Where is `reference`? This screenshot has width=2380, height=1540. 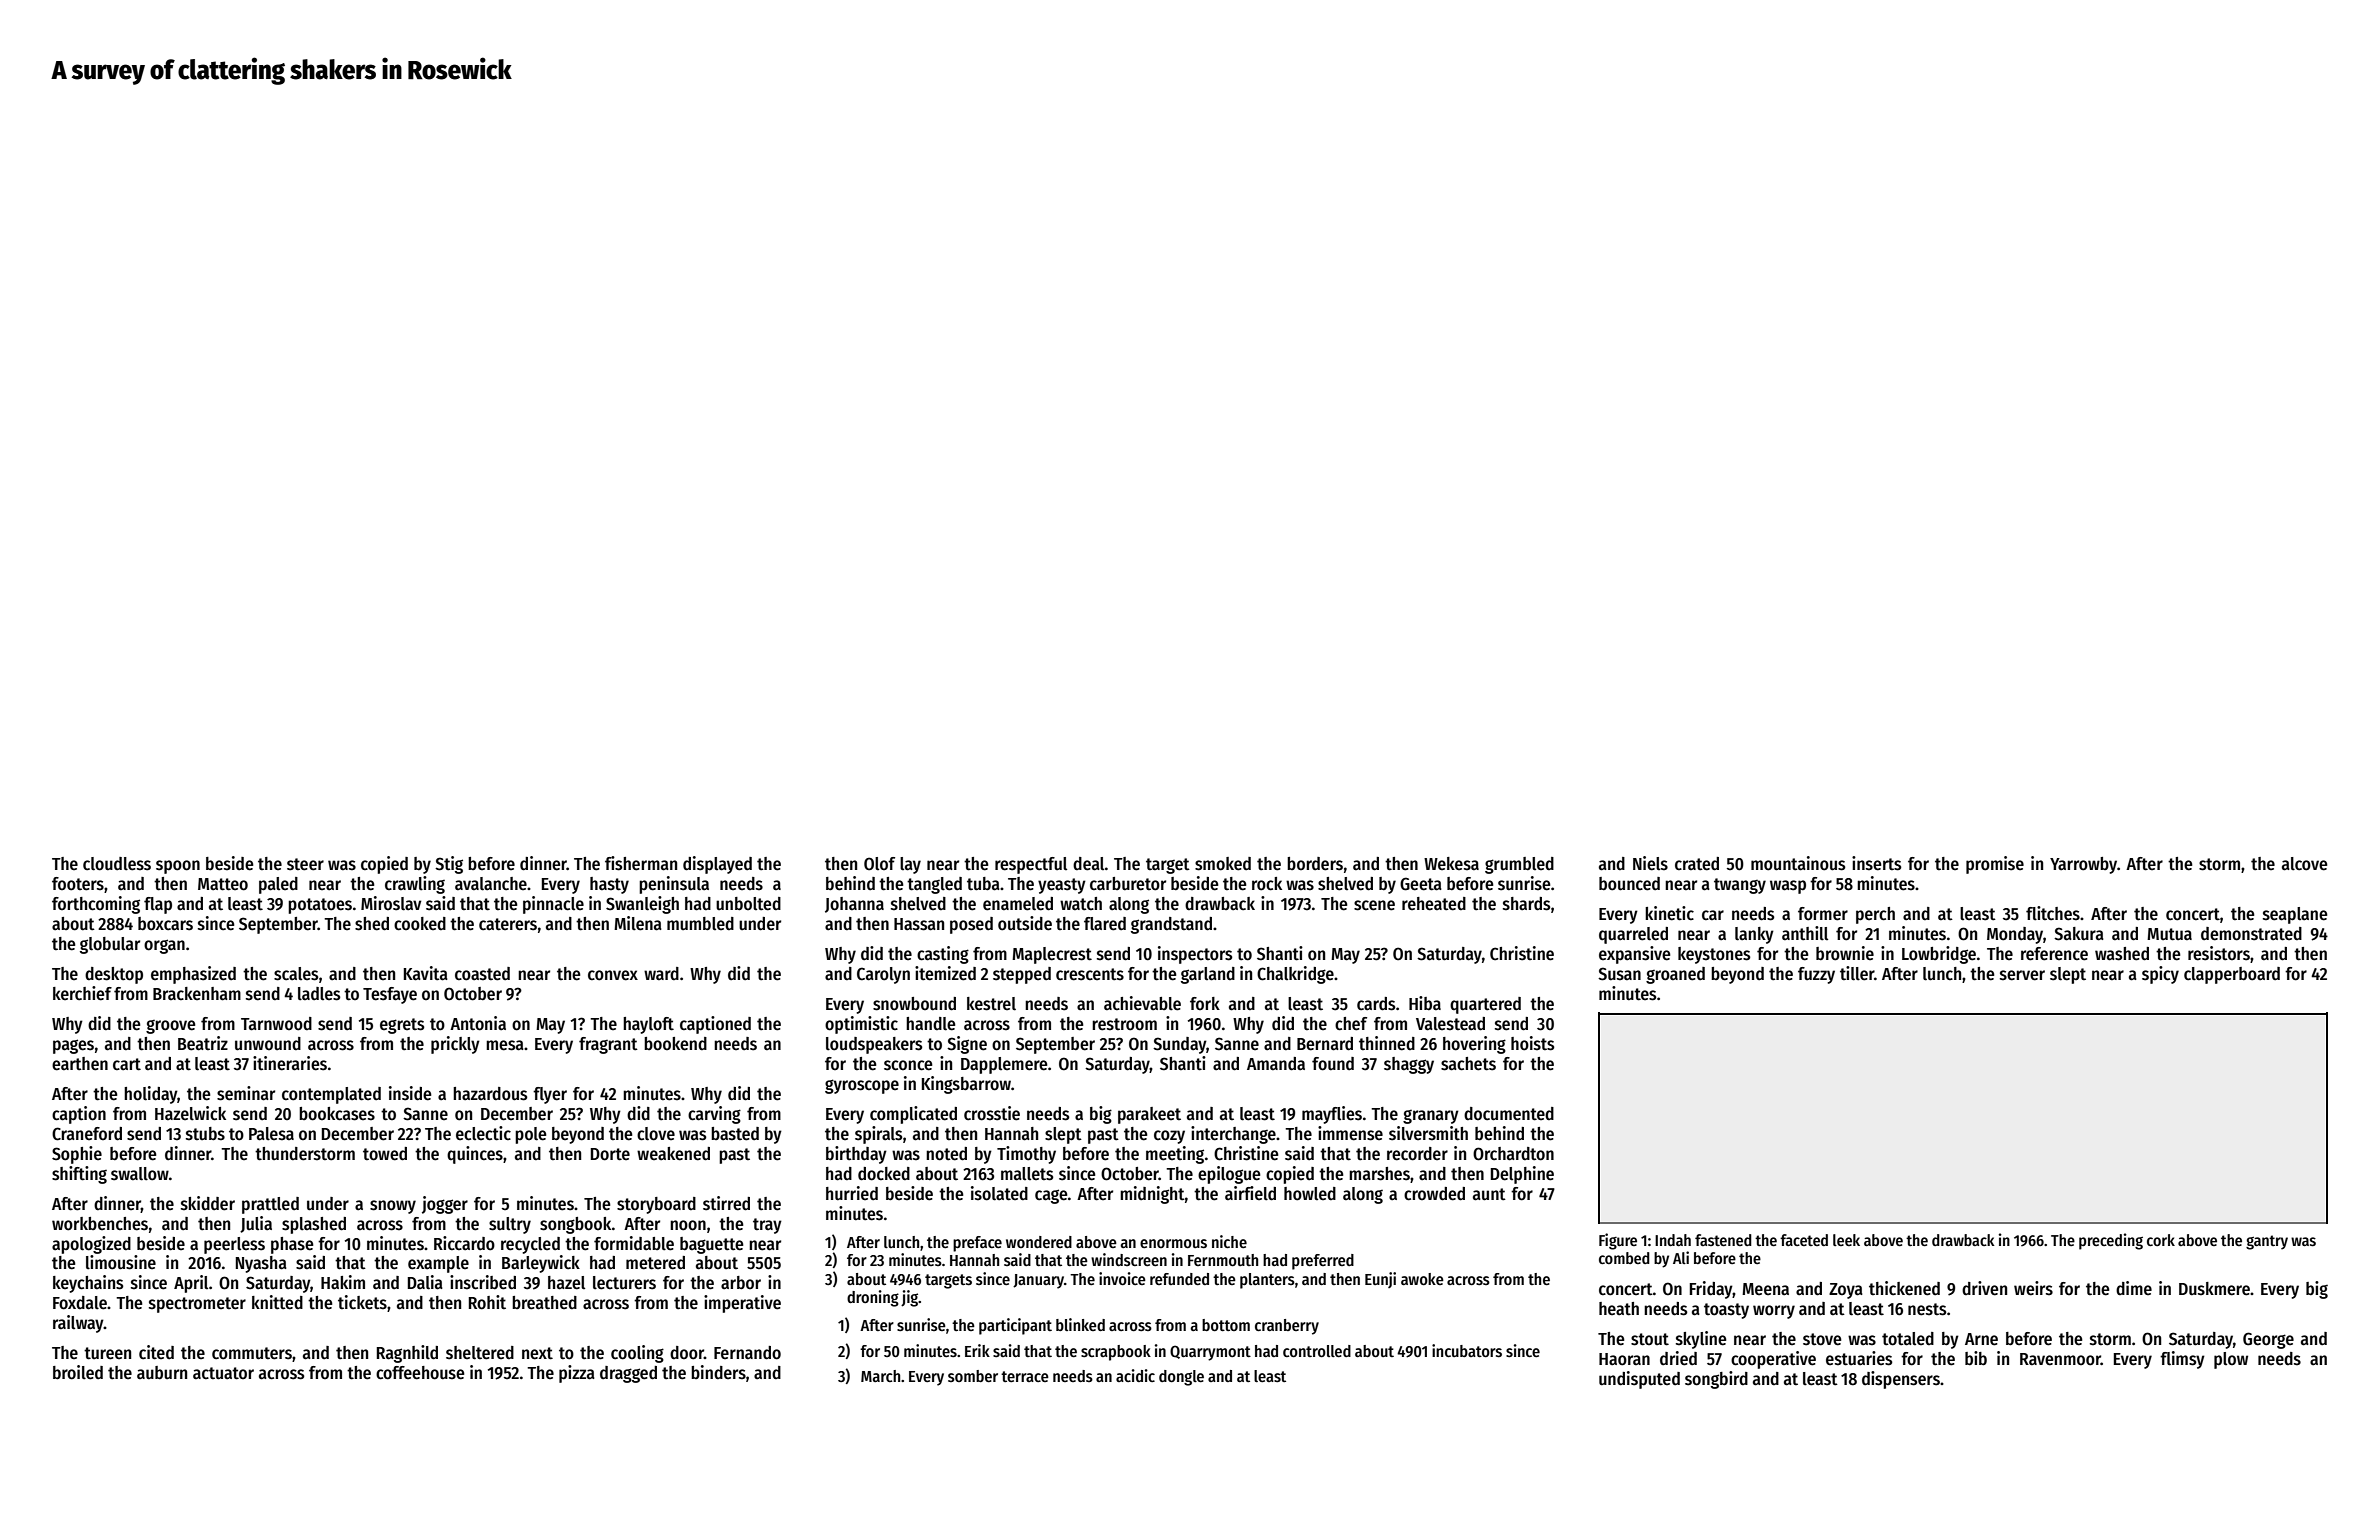 reference is located at coordinates (2054, 954).
